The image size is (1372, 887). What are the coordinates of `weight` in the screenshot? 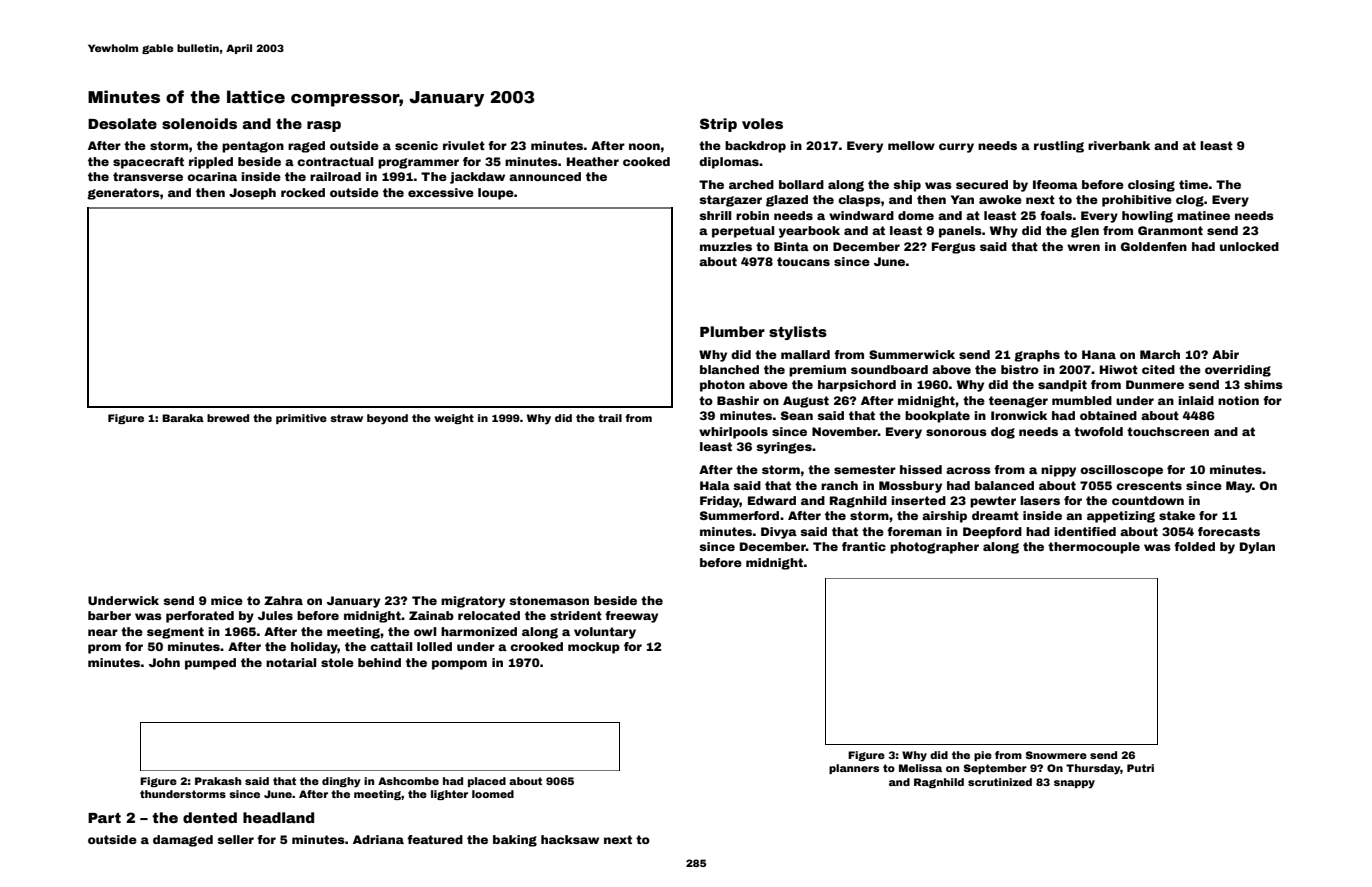 It's located at (454, 419).
